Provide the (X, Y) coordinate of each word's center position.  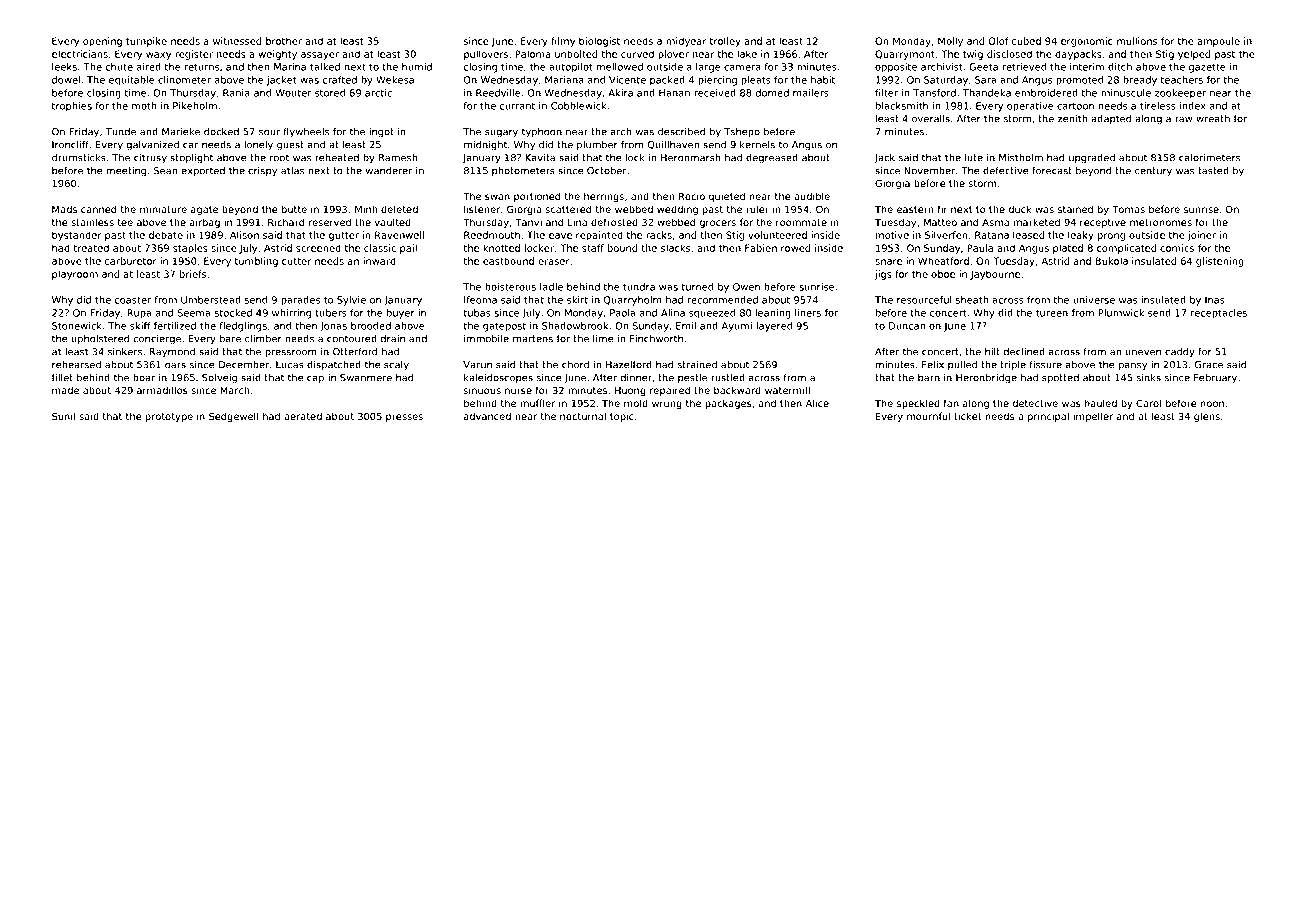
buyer (401, 314)
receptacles (1219, 314)
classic (380, 248)
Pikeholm (195, 106)
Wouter (293, 93)
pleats (756, 81)
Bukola (1111, 261)
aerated (303, 416)
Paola (622, 313)
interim (1087, 67)
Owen (746, 287)
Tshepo (742, 132)
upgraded (1092, 159)
